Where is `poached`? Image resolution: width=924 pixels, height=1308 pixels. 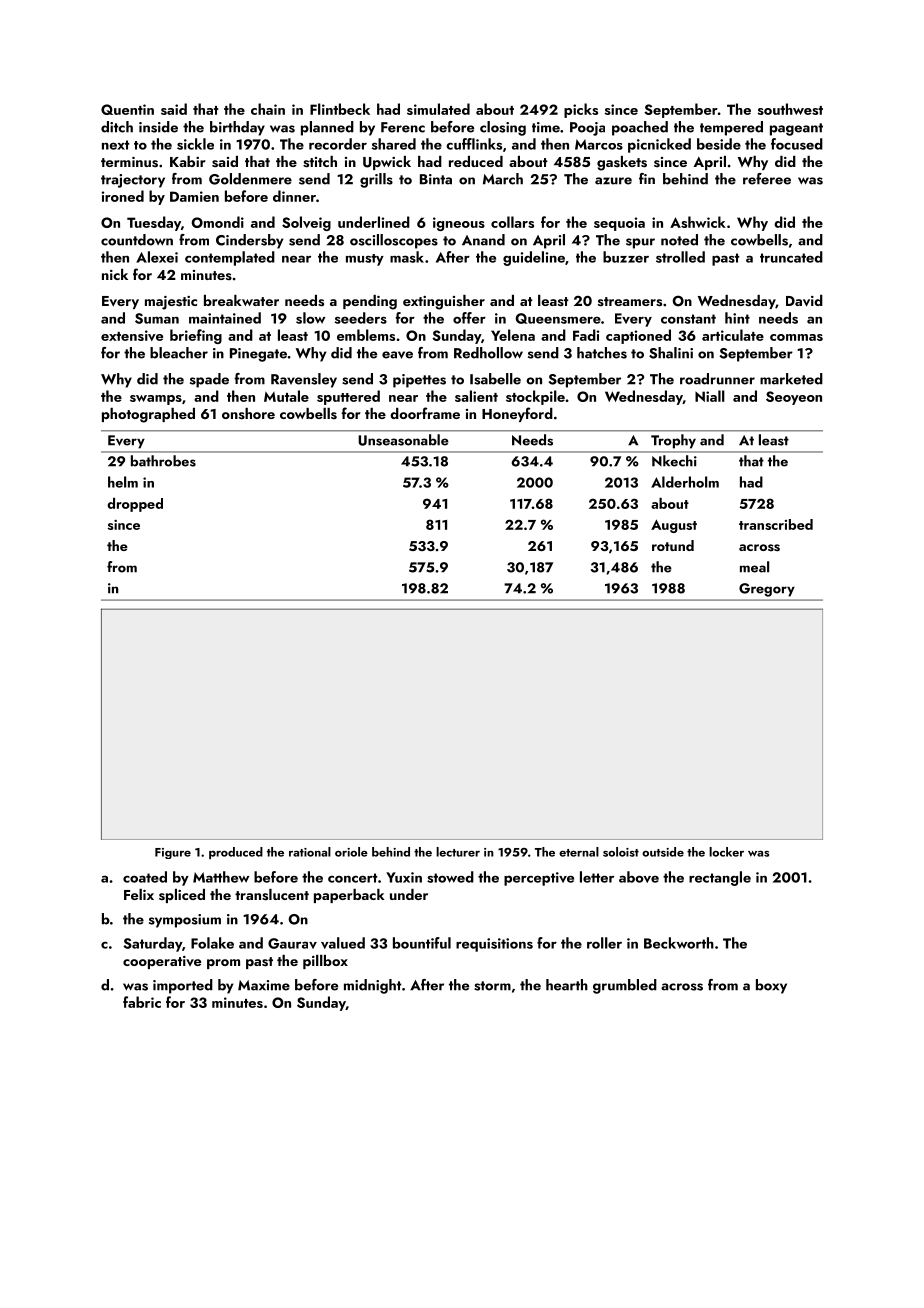 poached is located at coordinates (640, 128).
